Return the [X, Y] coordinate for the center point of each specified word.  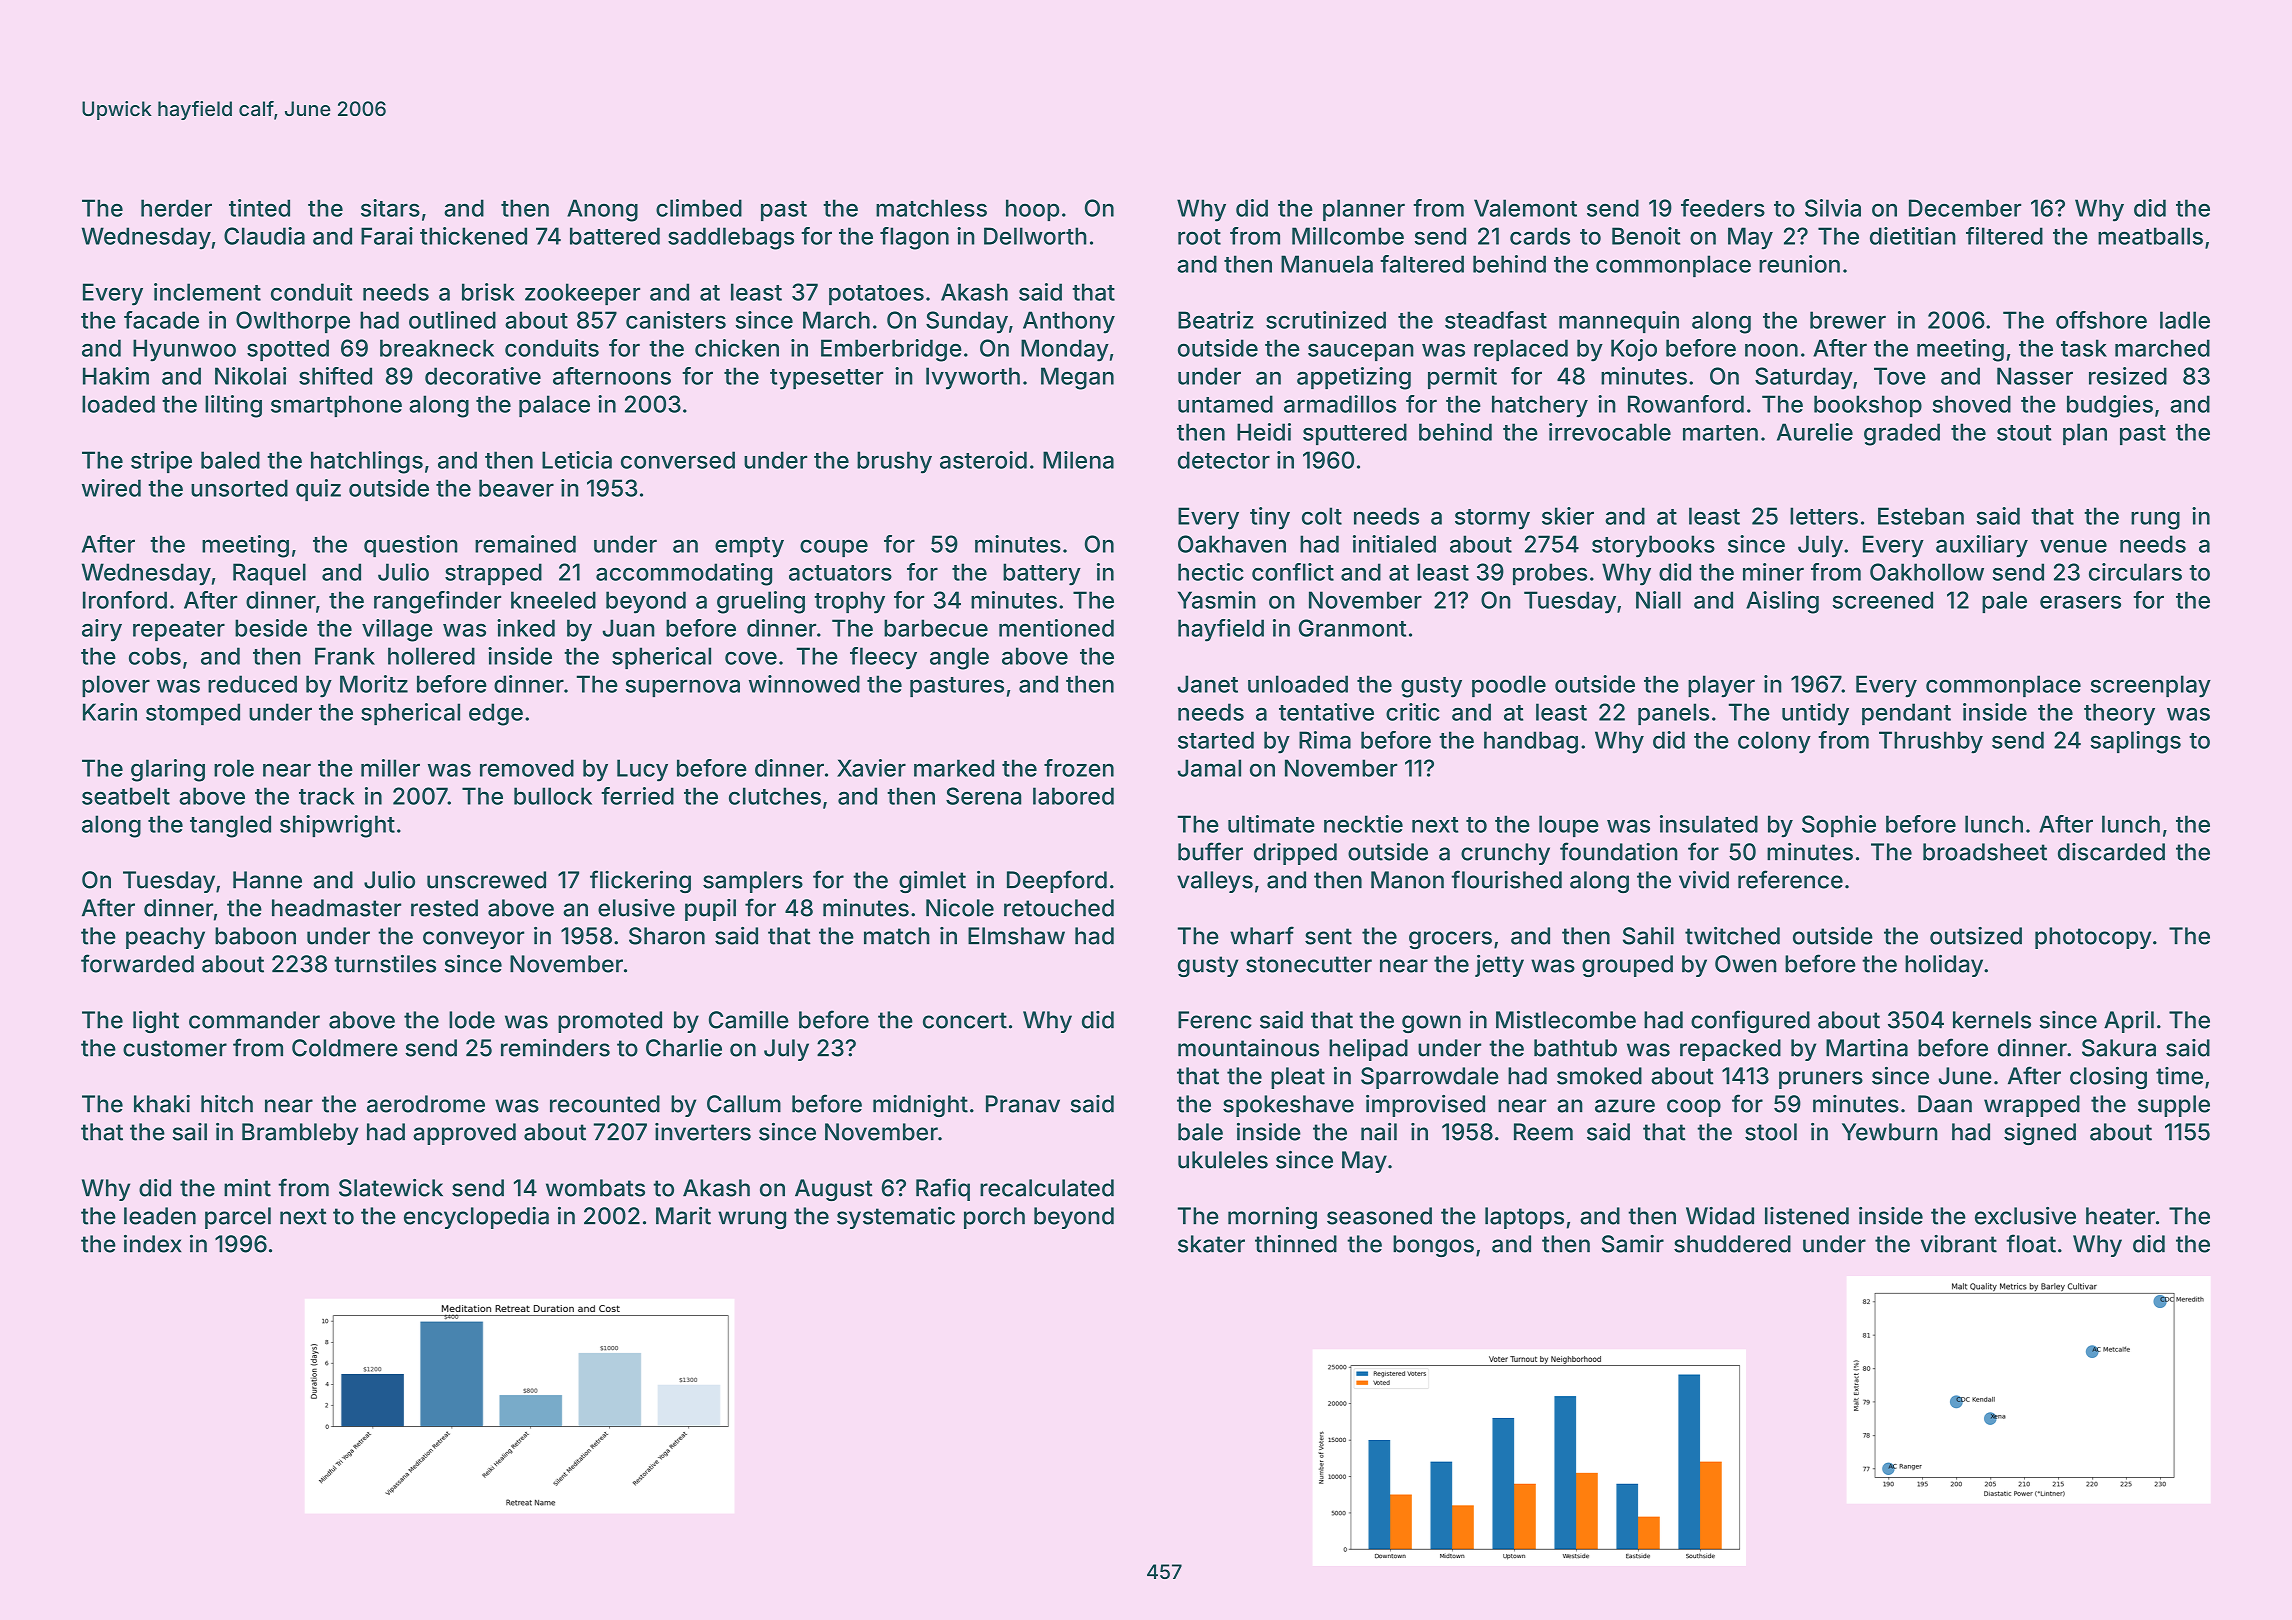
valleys [1215, 882]
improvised [1425, 1106]
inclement [207, 292]
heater [2120, 1216]
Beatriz [1216, 320]
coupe [834, 548]
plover [116, 686]
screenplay [2151, 686]
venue [2073, 546]
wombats [595, 1188]
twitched [1732, 936]
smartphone [336, 406]
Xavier [871, 768]
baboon [255, 936]
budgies [2110, 406]
